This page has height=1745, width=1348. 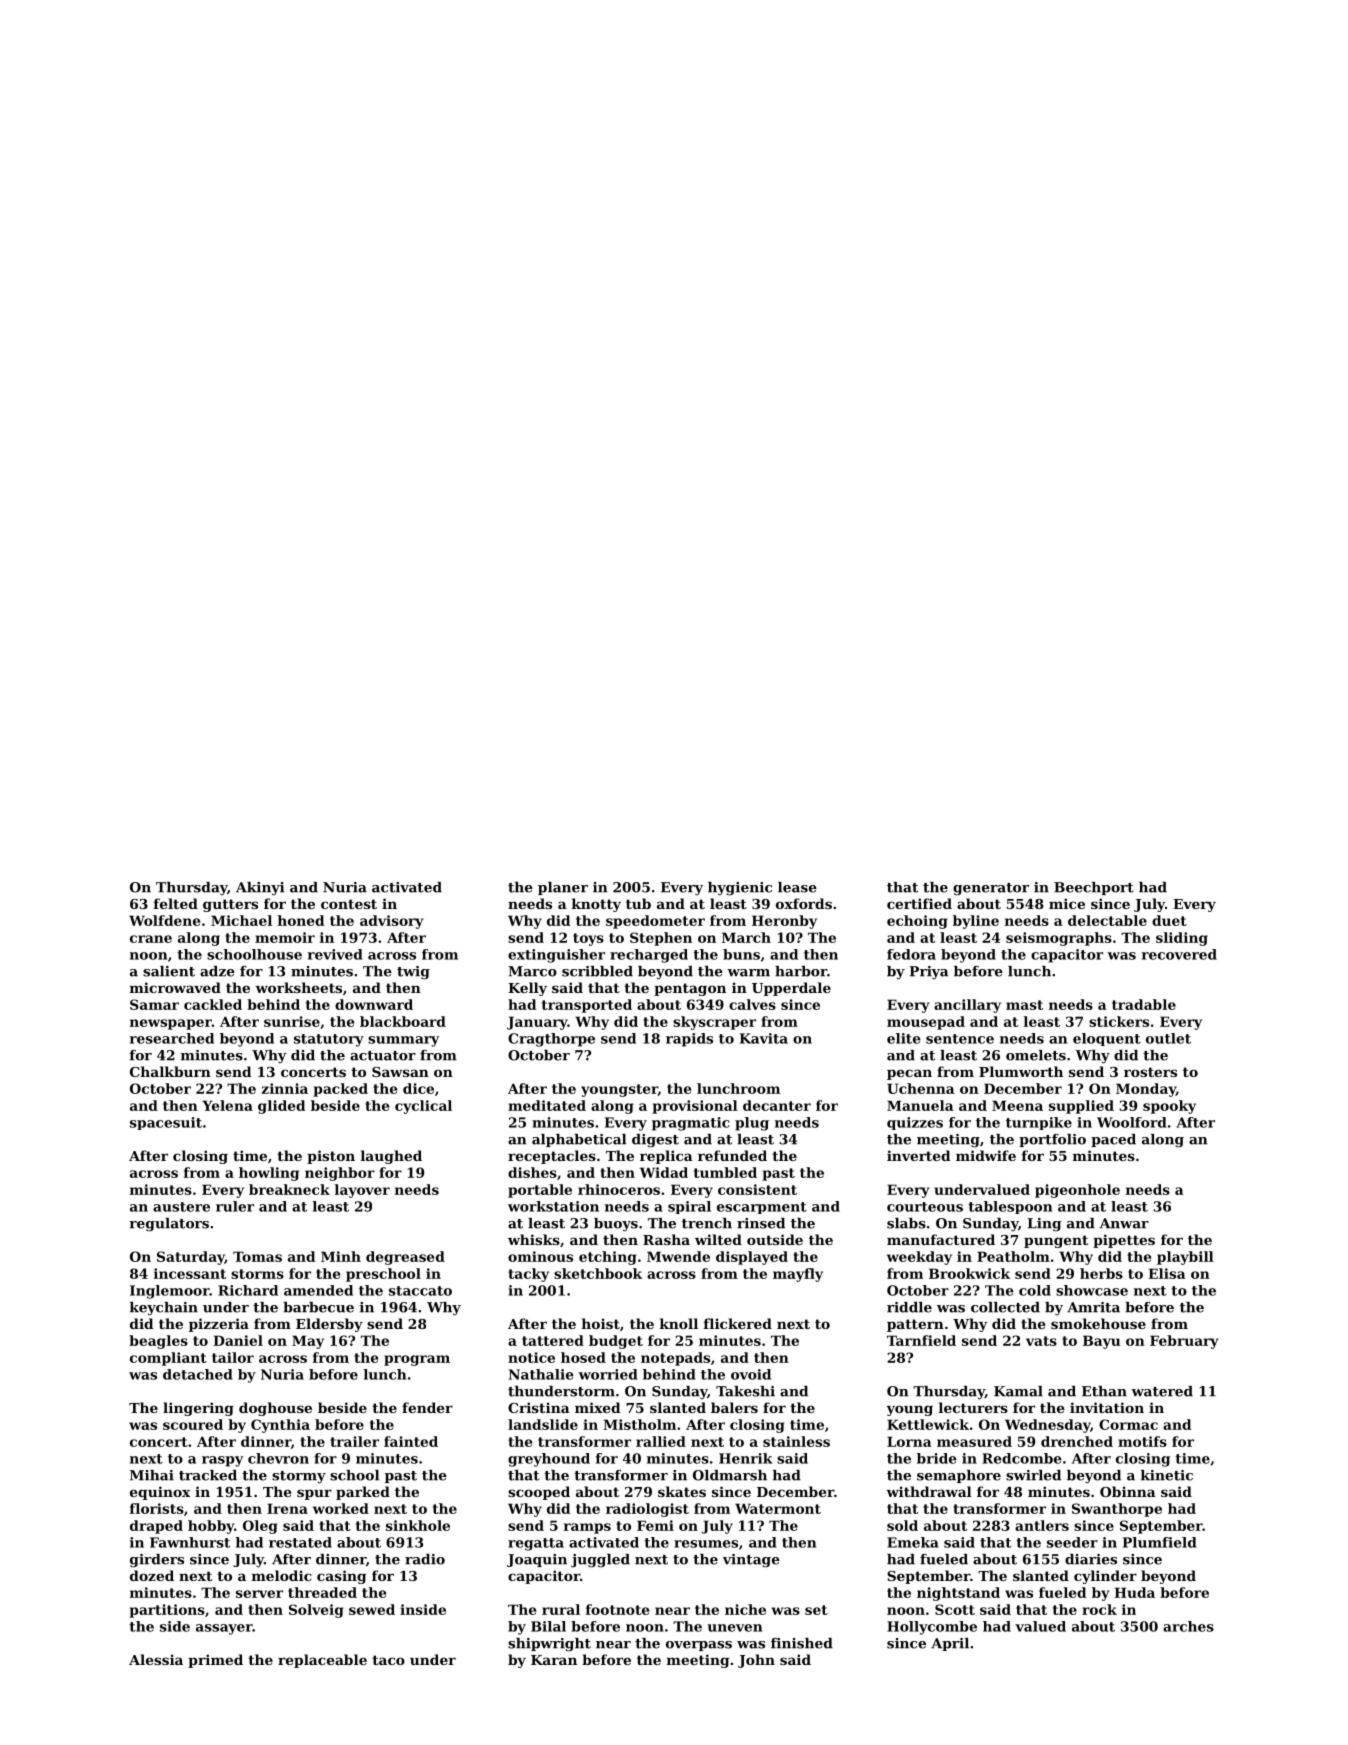 What do you see at coordinates (420, 1291) in the page?
I see `staccato` at bounding box center [420, 1291].
